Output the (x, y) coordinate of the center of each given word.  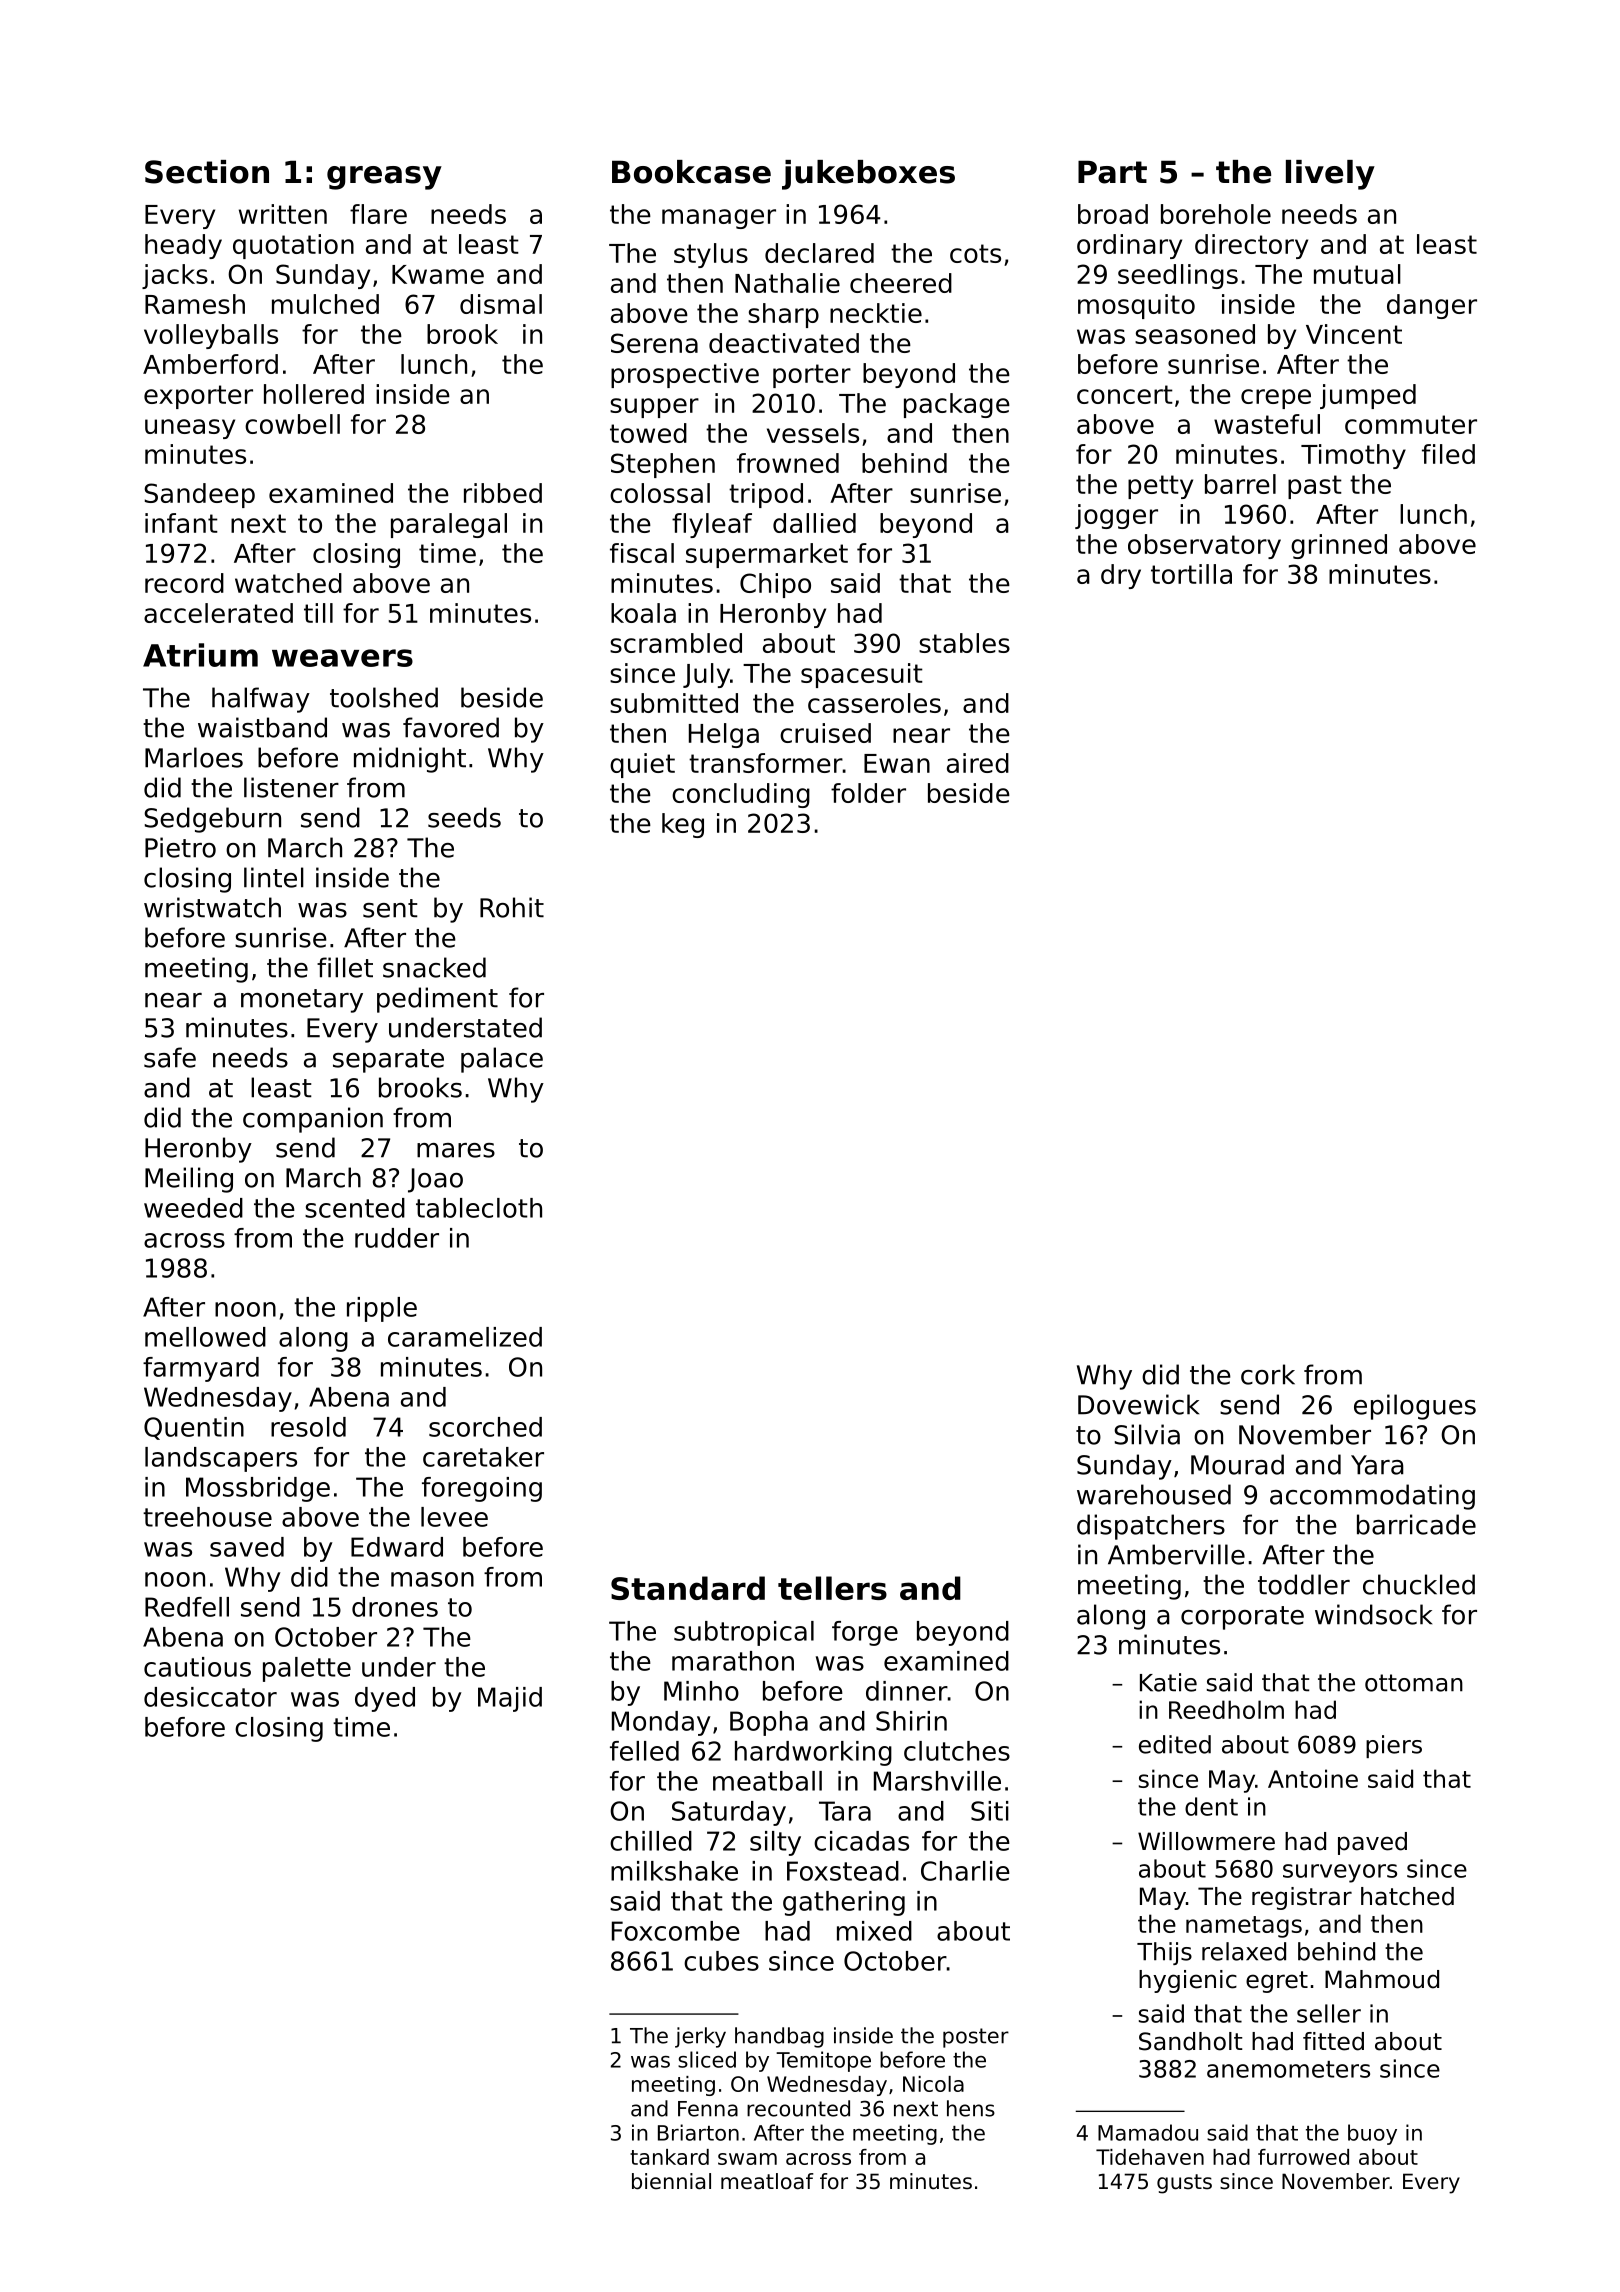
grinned (1339, 546)
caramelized (465, 1337)
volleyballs (211, 336)
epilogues (1415, 1407)
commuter (1411, 424)
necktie (876, 313)
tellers (832, 1588)
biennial (671, 2181)
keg (683, 825)
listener (291, 787)
